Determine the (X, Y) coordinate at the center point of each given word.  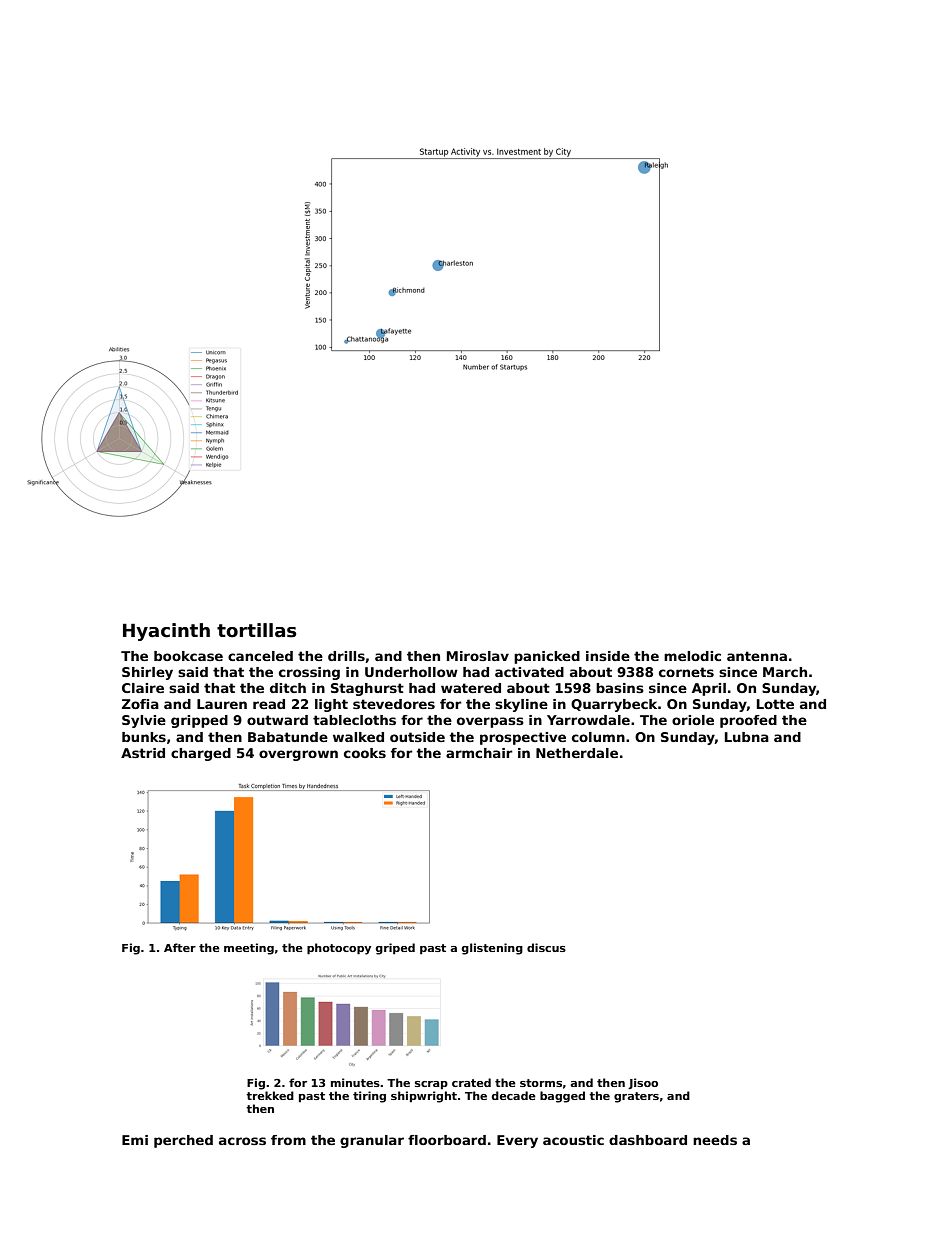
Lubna (747, 737)
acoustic (573, 1140)
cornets (686, 672)
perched (183, 1141)
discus (546, 947)
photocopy (339, 949)
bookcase (188, 656)
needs (715, 1140)
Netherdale (577, 753)
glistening (492, 949)
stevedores (394, 704)
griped (395, 949)
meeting (249, 949)
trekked (270, 1095)
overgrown (298, 755)
